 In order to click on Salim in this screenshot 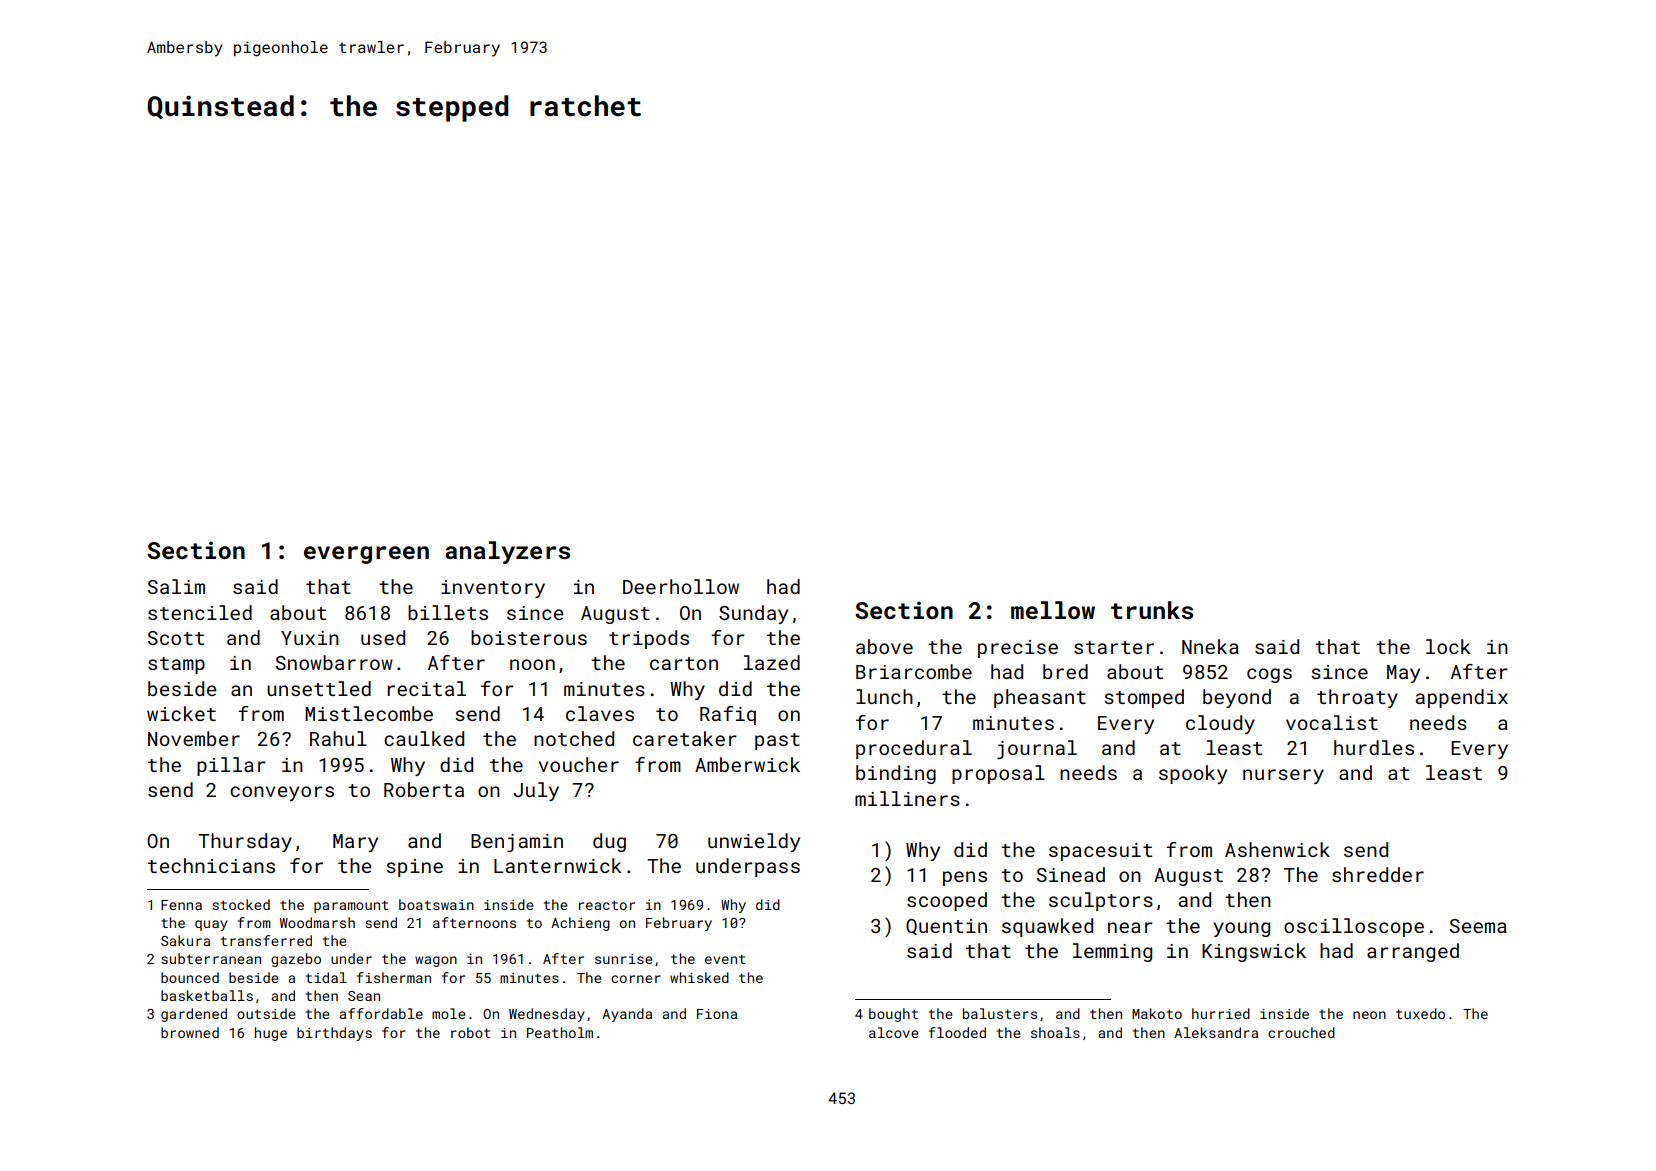, I will do `click(176, 586)`.
